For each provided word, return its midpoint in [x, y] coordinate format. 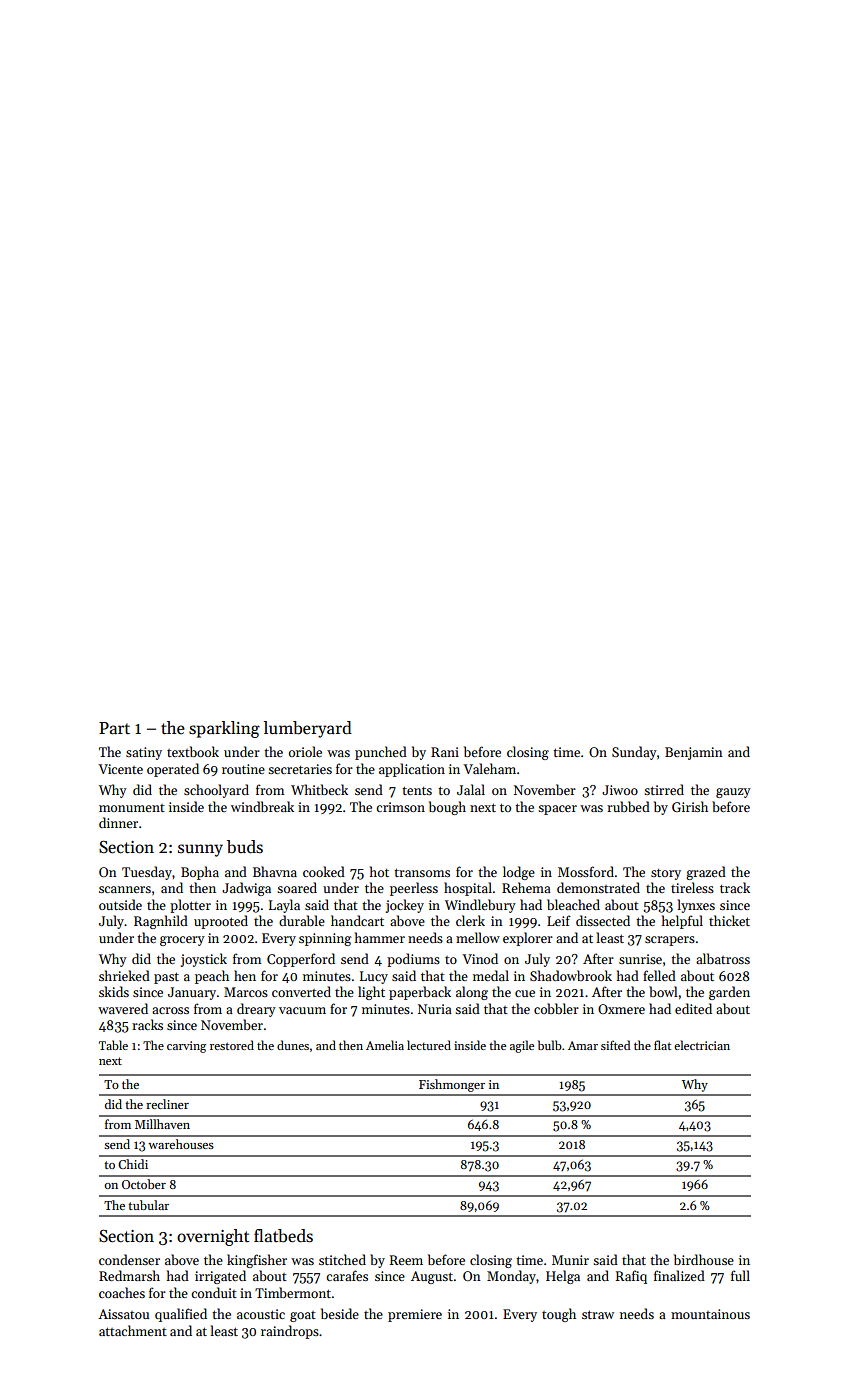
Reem [406, 1260]
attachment [133, 1330]
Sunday [634, 753]
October [144, 1184]
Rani [445, 752]
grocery [182, 941]
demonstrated [598, 887]
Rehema [526, 887]
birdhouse [704, 1259]
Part [114, 728]
